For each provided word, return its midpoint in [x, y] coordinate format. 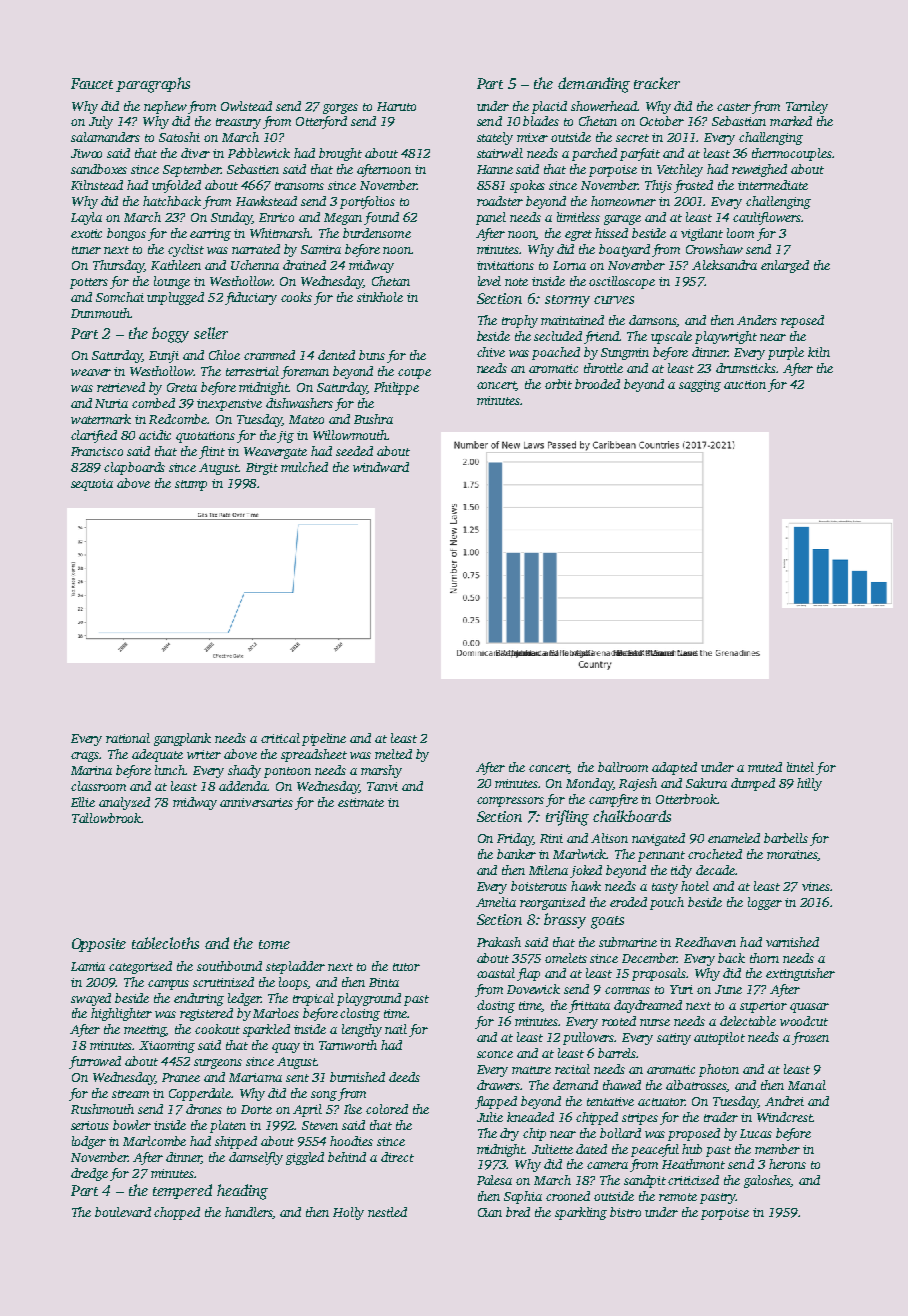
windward [381, 467]
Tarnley [807, 107]
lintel [800, 767]
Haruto [396, 106]
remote [678, 1197]
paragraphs [153, 85]
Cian [490, 1212]
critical [280, 738]
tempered [182, 1191]
